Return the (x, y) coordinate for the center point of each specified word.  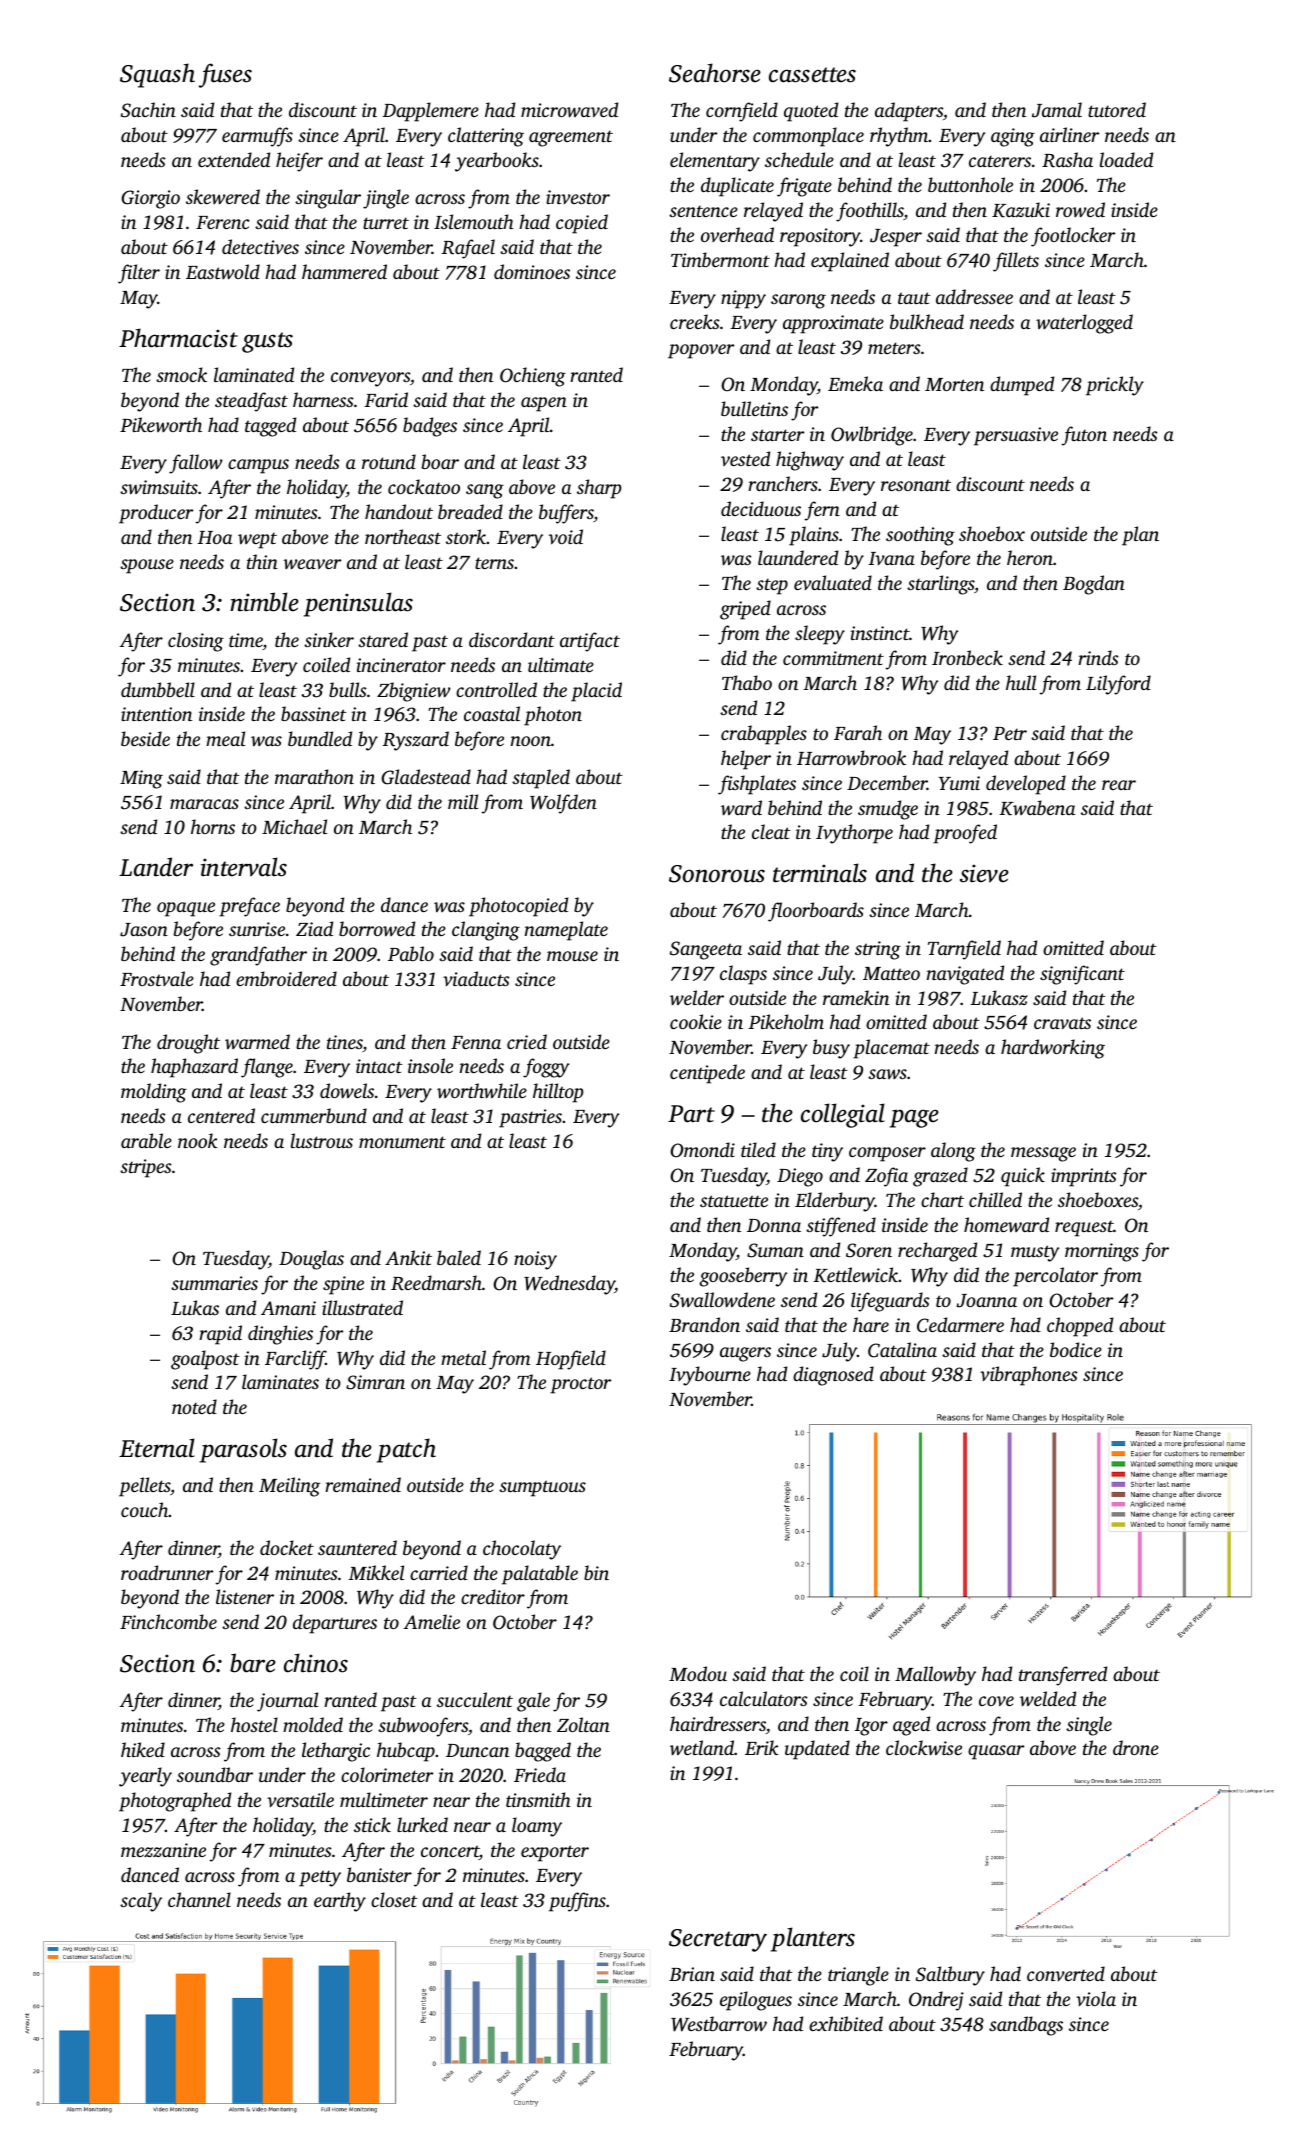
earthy (340, 1902)
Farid (386, 399)
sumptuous (542, 1488)
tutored (1117, 109)
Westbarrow (719, 2024)
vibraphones (1029, 1376)
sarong (798, 301)
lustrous (322, 1140)
